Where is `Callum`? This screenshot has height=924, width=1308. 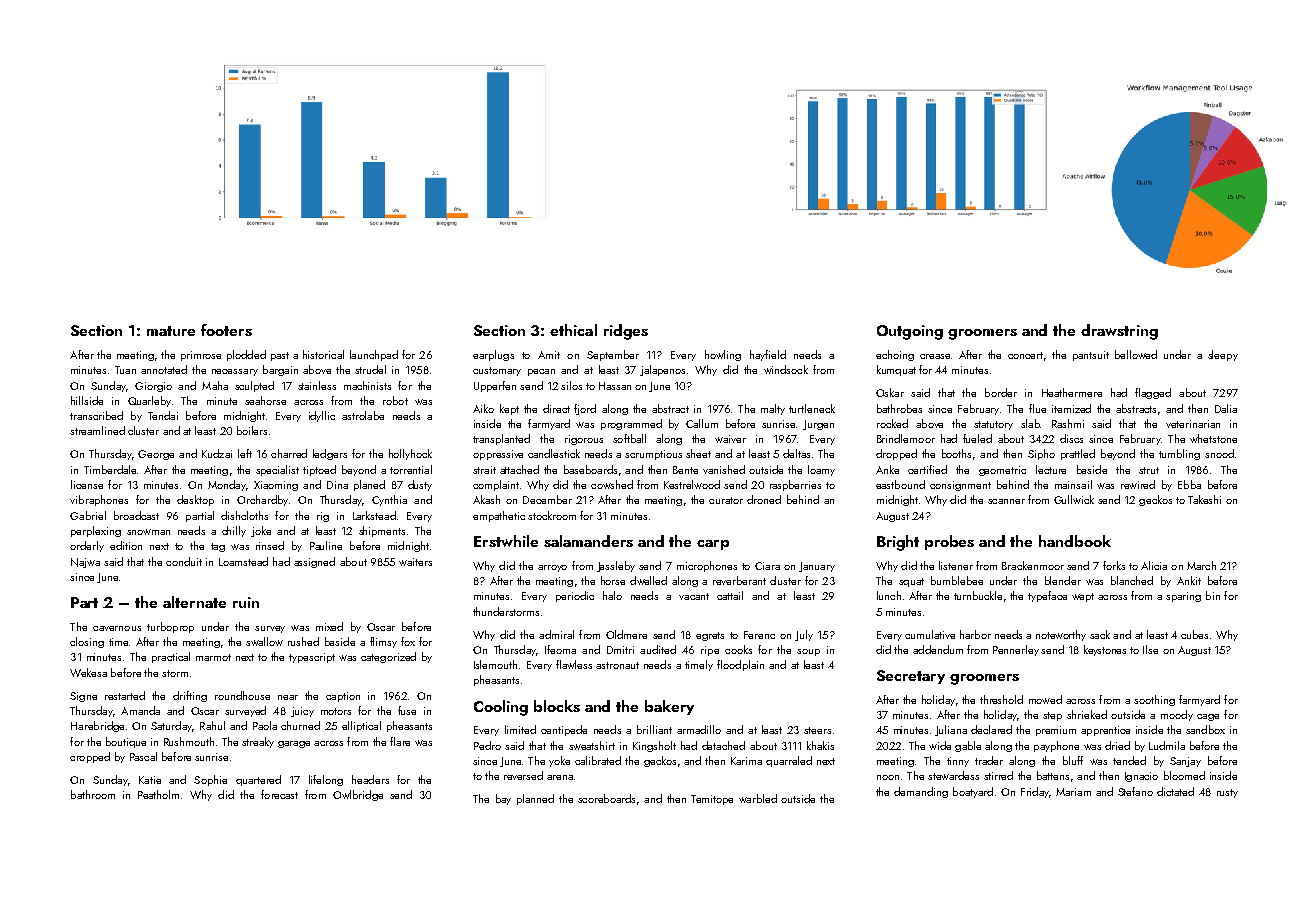 Callum is located at coordinates (702, 423).
